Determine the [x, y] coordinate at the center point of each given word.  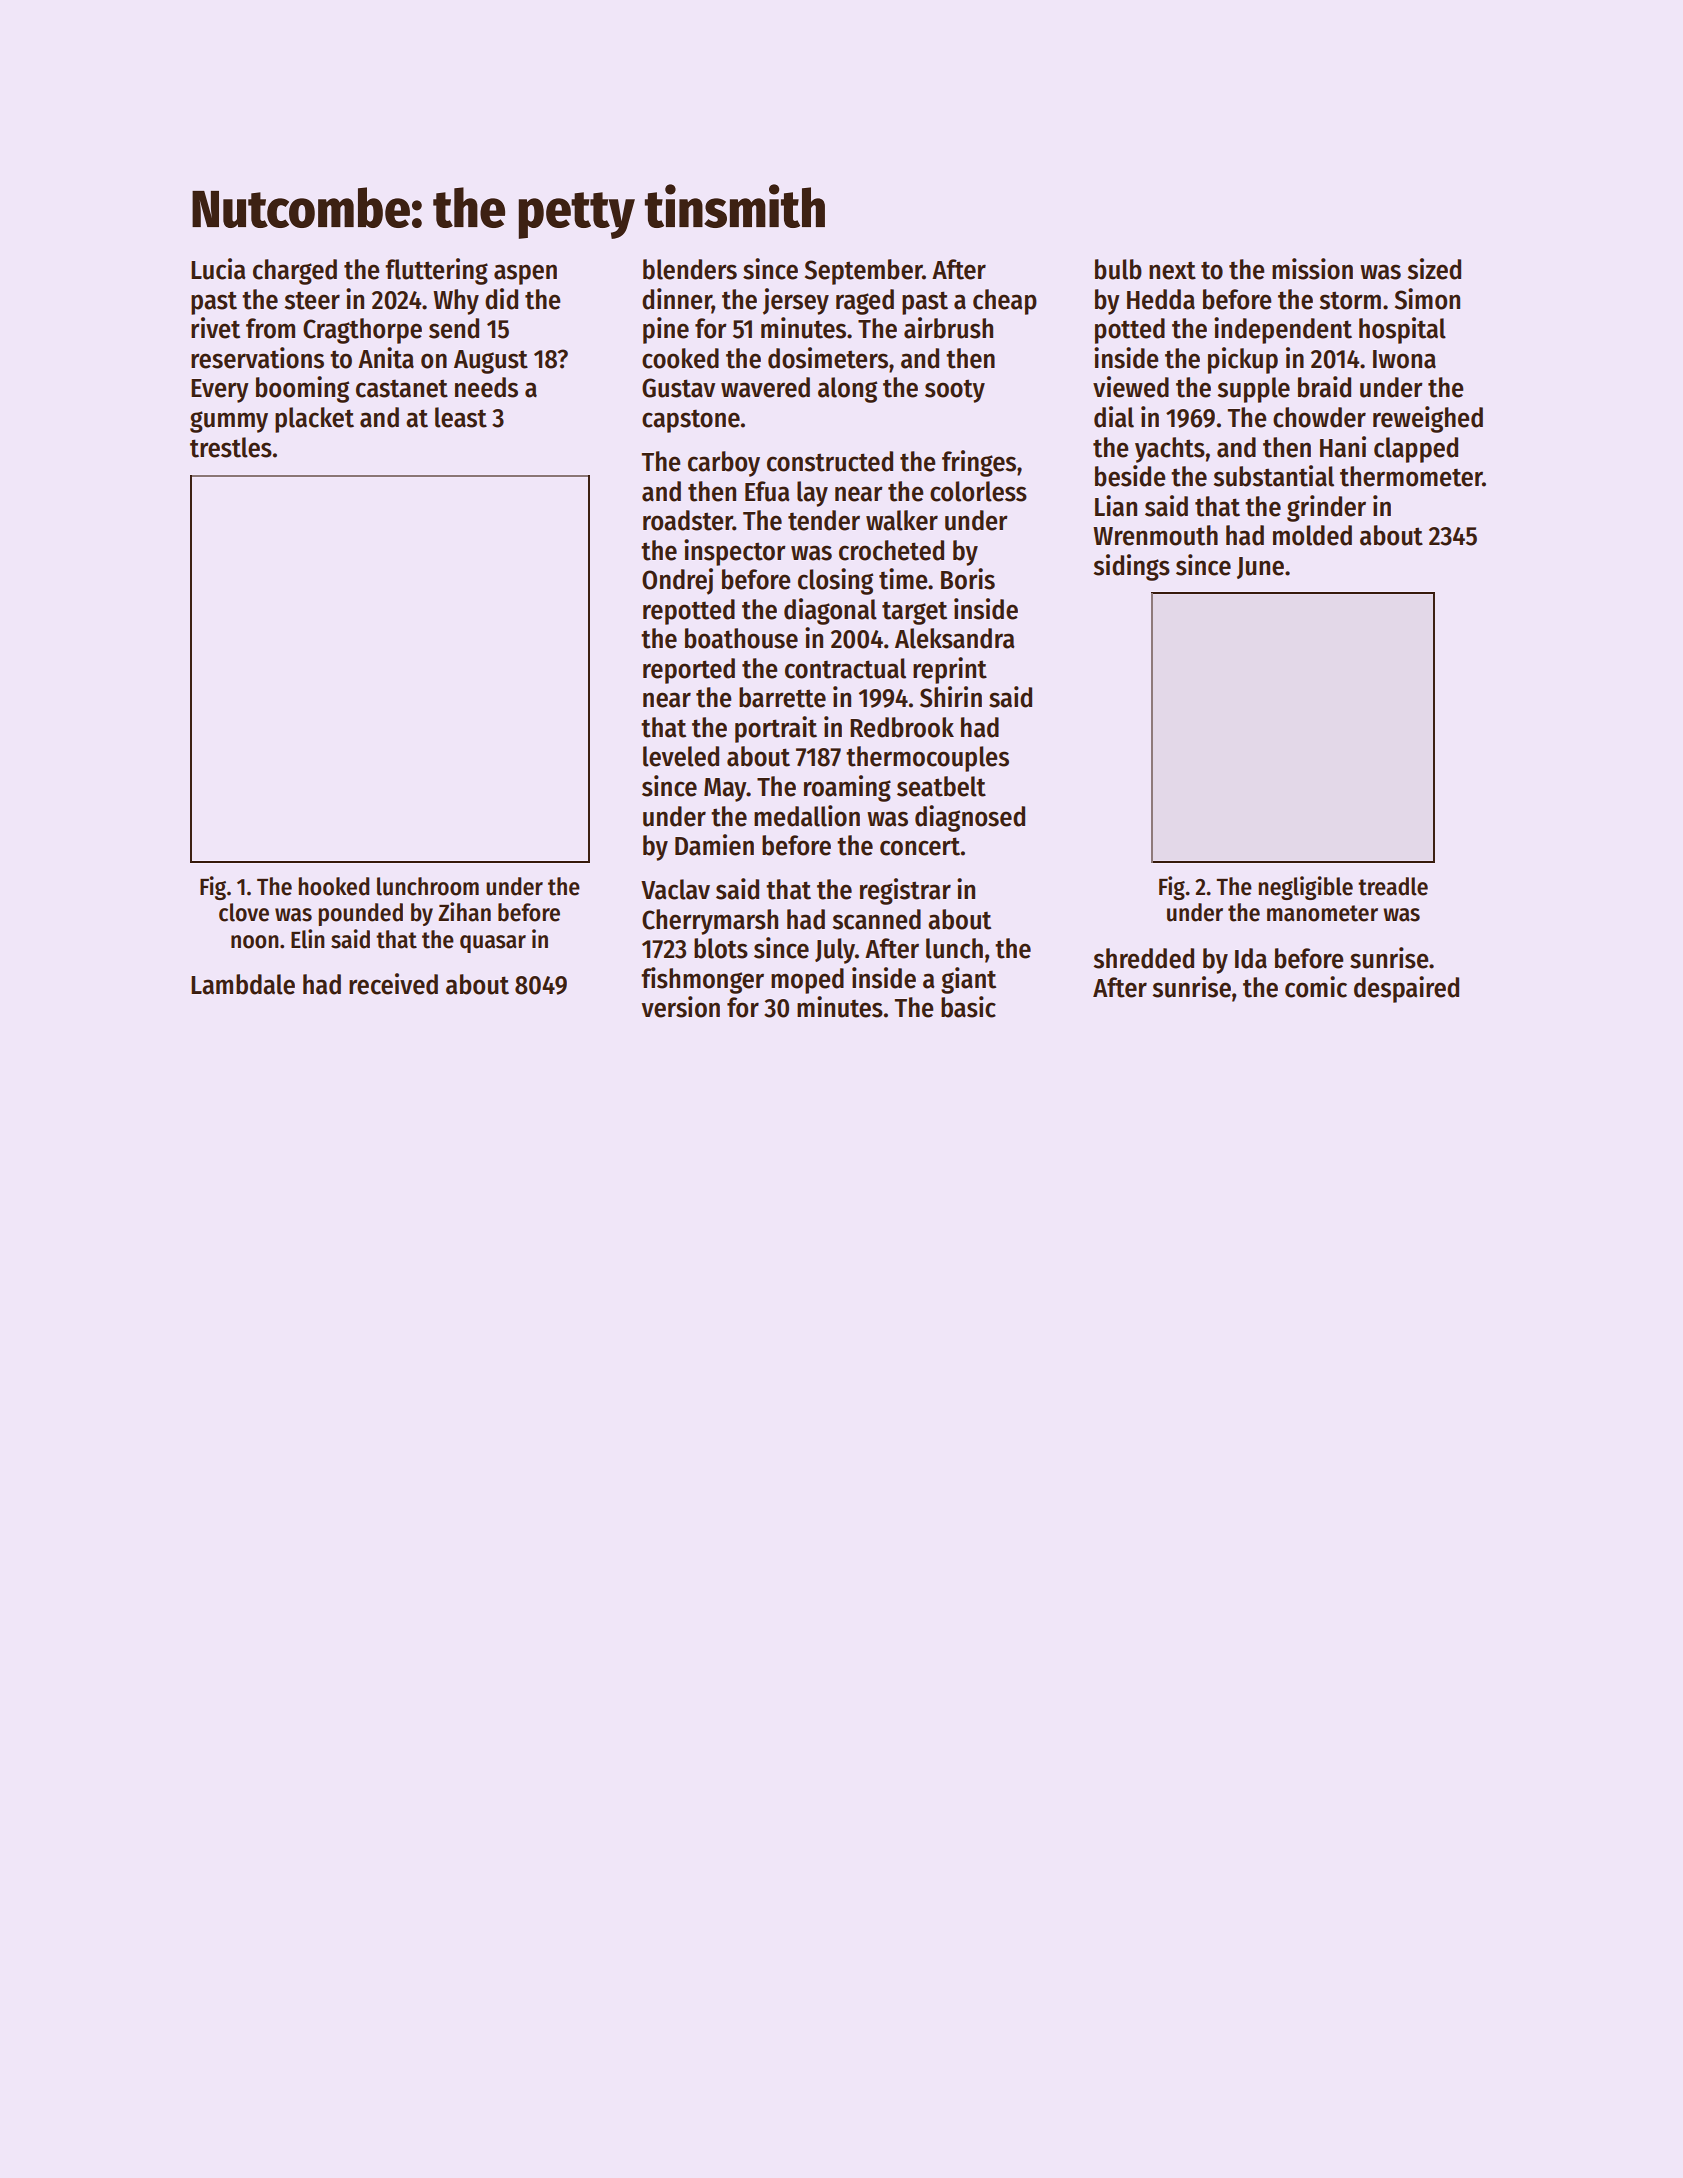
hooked [333, 886]
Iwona [1404, 359]
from [270, 328]
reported [689, 671]
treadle [1393, 886]
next [1172, 270]
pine [666, 330]
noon [255, 942]
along [847, 390]
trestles [231, 447]
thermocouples [927, 759]
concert [920, 846]
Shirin [951, 697]
